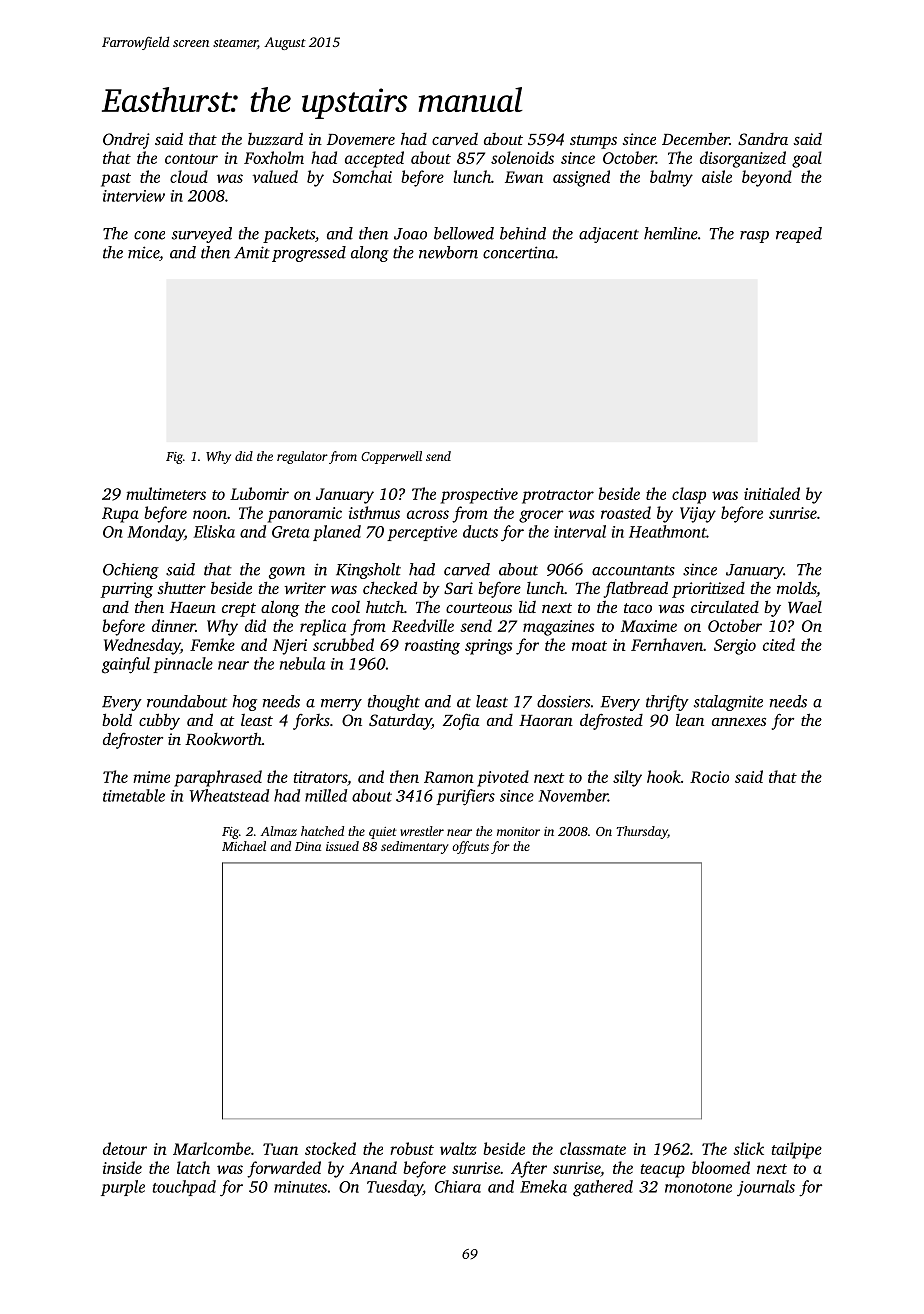 This page has height=1314, width=924. I want to click on defrosted, so click(611, 721).
